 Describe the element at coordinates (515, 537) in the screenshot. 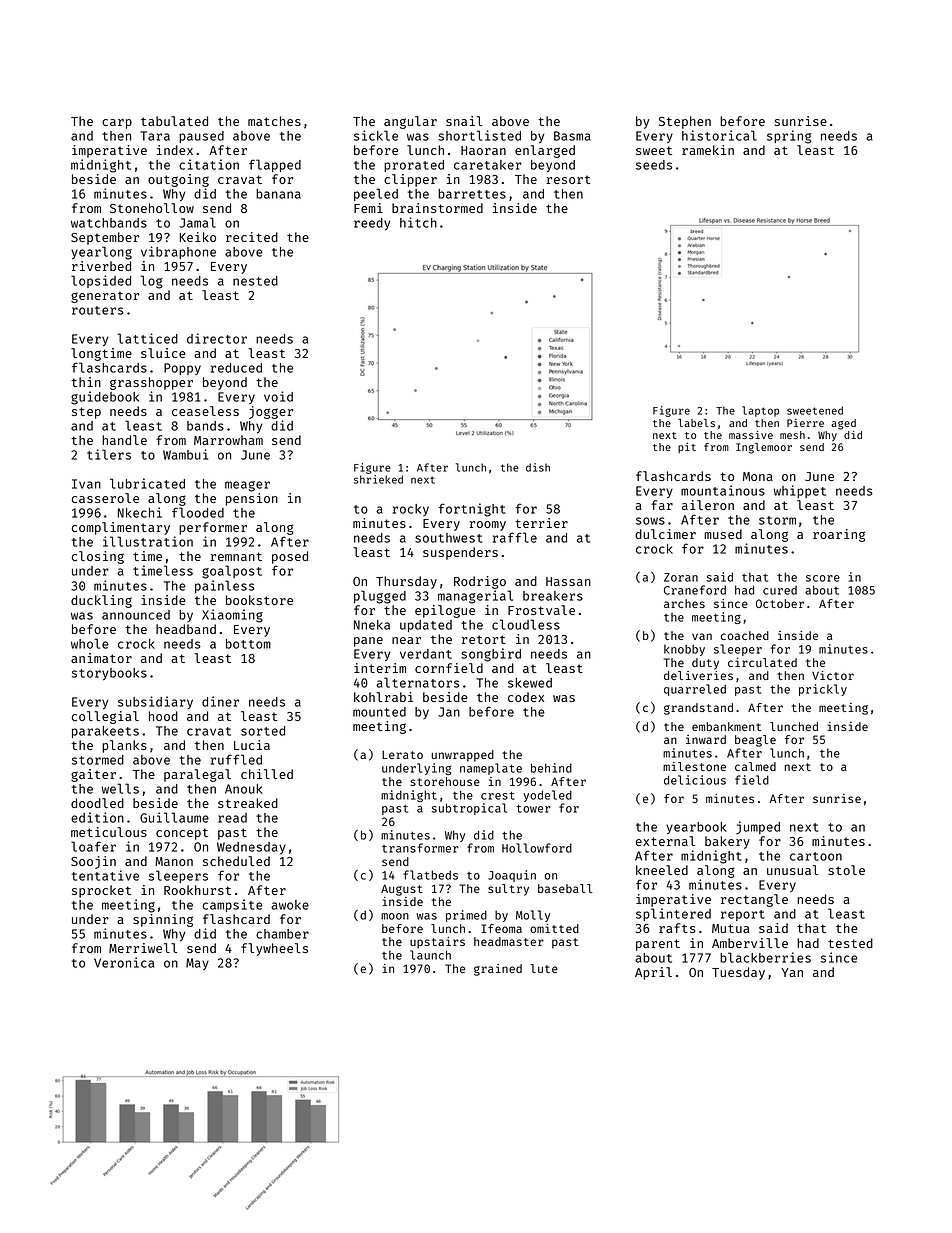

I see `raffle` at that location.
